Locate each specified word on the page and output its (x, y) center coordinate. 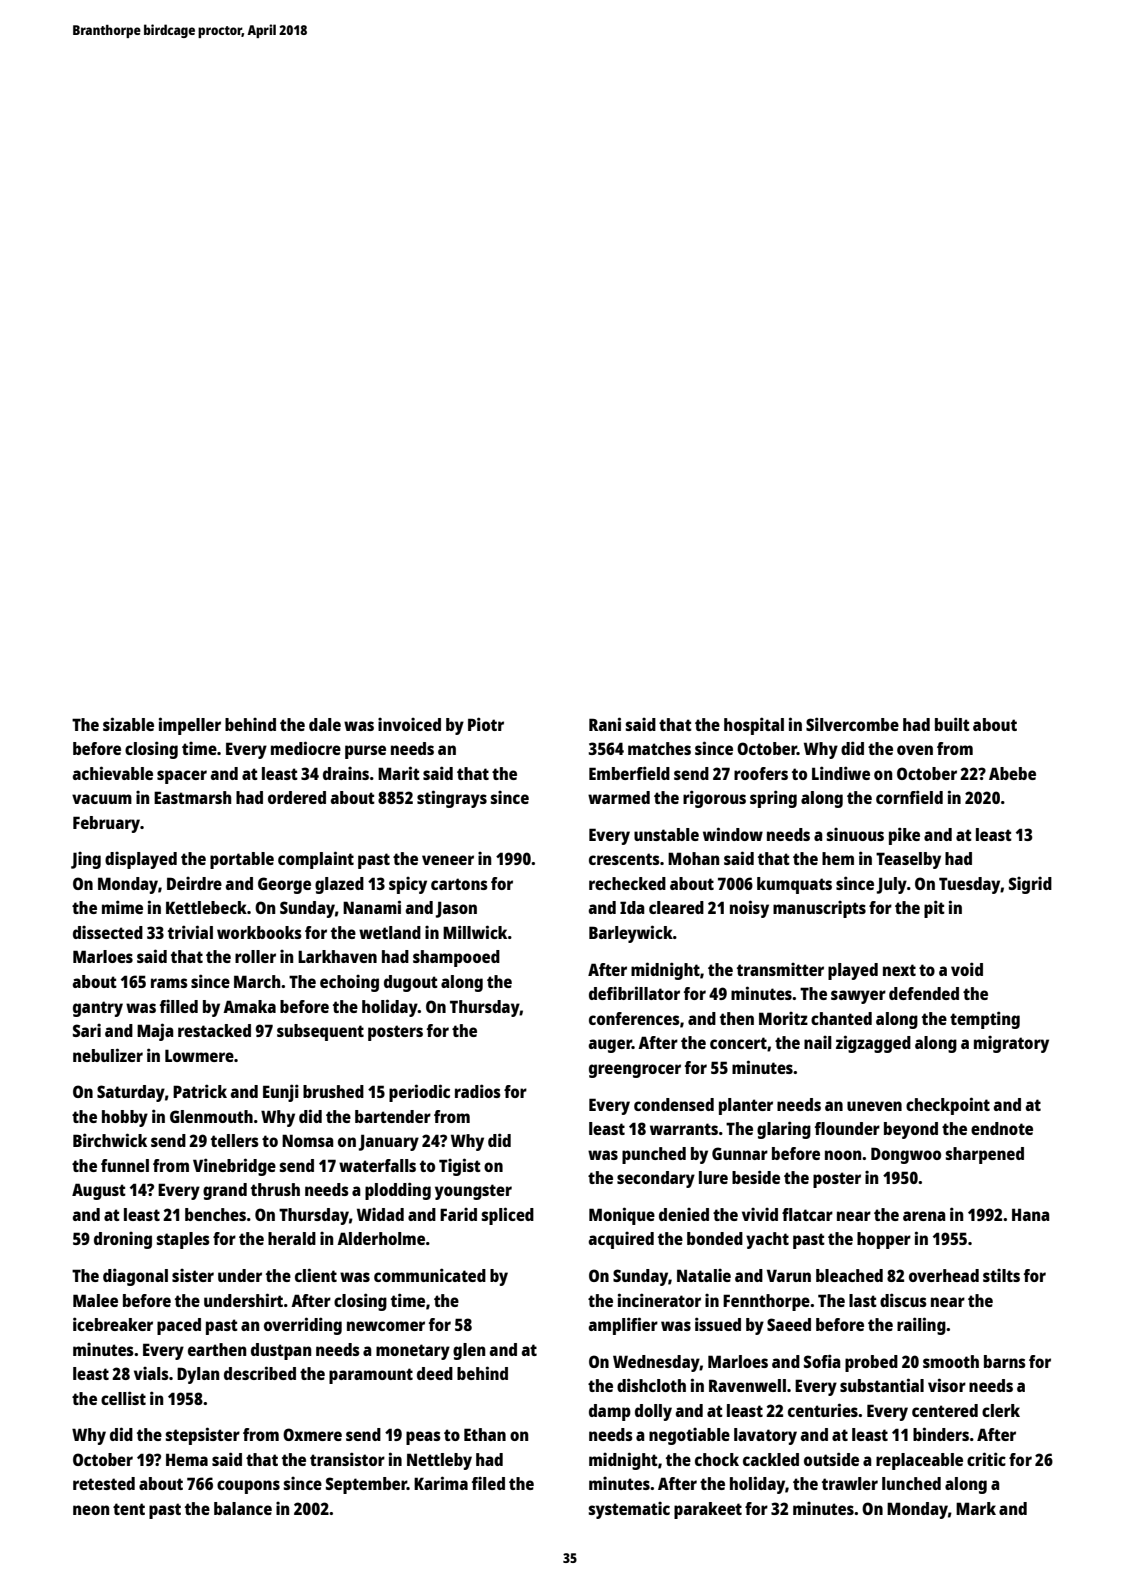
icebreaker (113, 1324)
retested (104, 1483)
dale (325, 724)
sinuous (855, 834)
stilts (1001, 1275)
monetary (413, 1352)
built (952, 724)
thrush (275, 1189)
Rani (605, 724)
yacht (767, 1240)
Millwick (475, 932)
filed (488, 1483)
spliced (508, 1216)
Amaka (249, 1006)
